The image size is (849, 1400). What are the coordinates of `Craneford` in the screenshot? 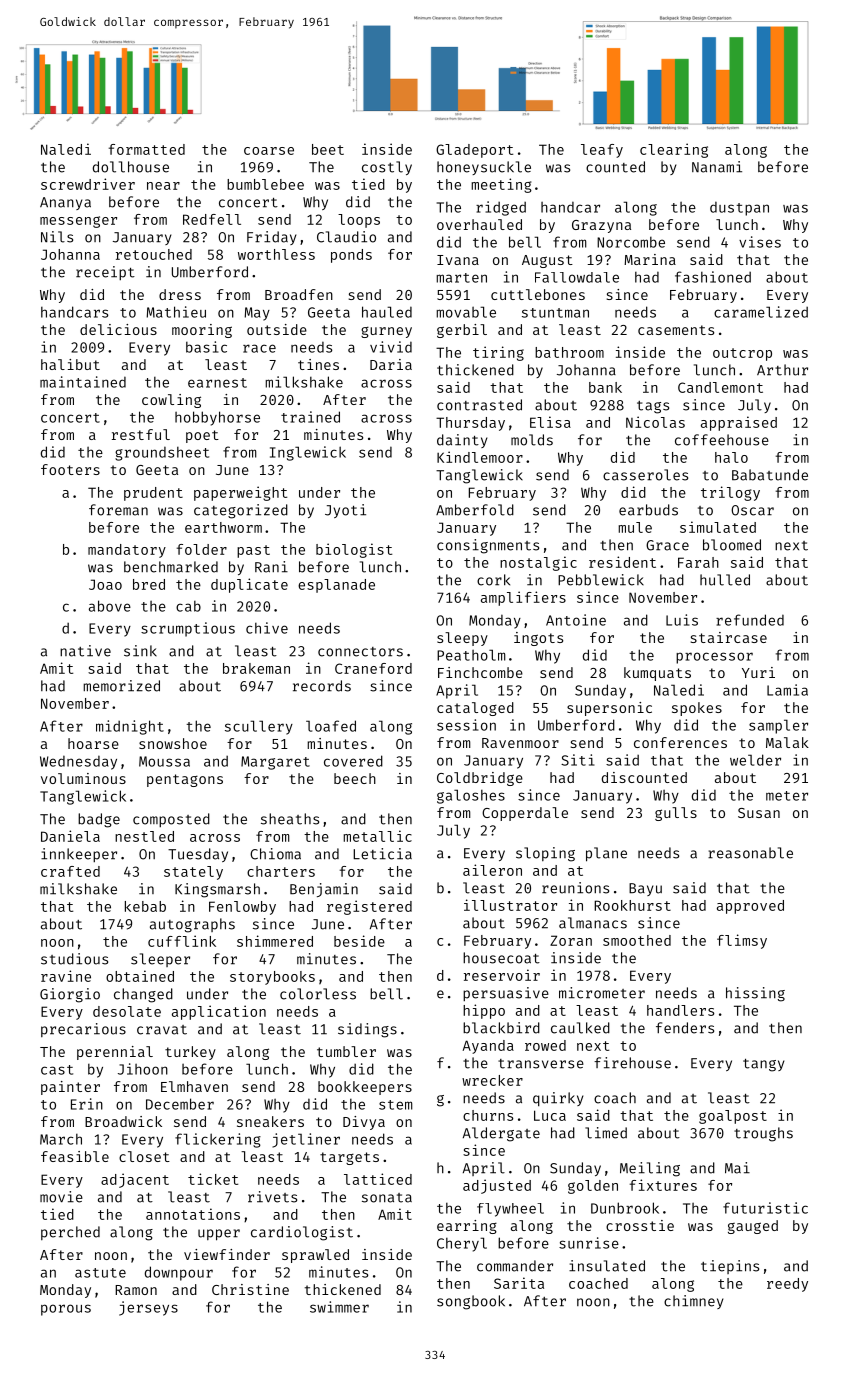 It's located at (373, 668).
